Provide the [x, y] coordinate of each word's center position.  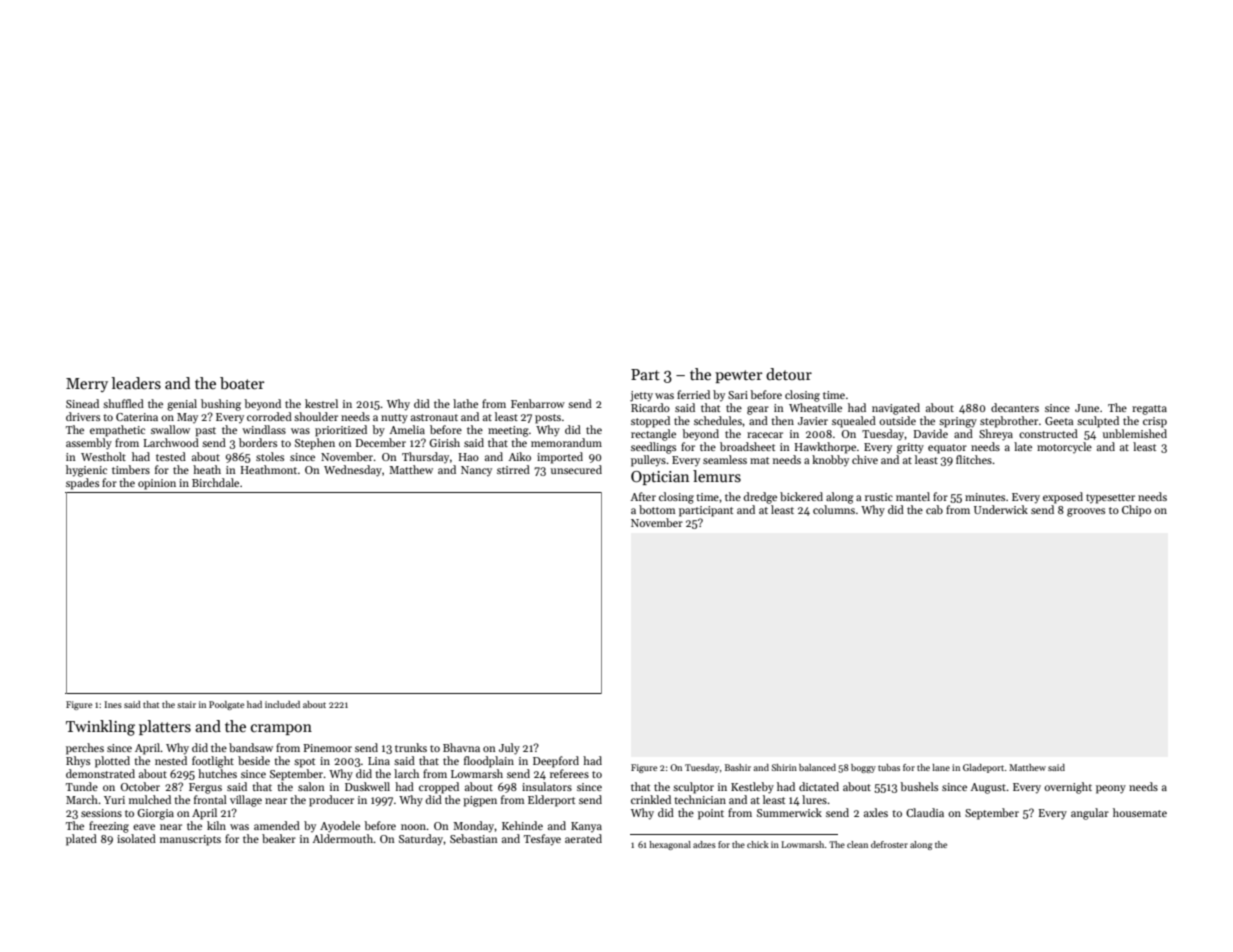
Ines [113, 704]
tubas [889, 767]
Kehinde [522, 825]
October [140, 786]
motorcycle [1064, 447]
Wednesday [353, 471]
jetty [641, 396]
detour [789, 374]
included [282, 704]
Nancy [476, 471]
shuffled [123, 403]
